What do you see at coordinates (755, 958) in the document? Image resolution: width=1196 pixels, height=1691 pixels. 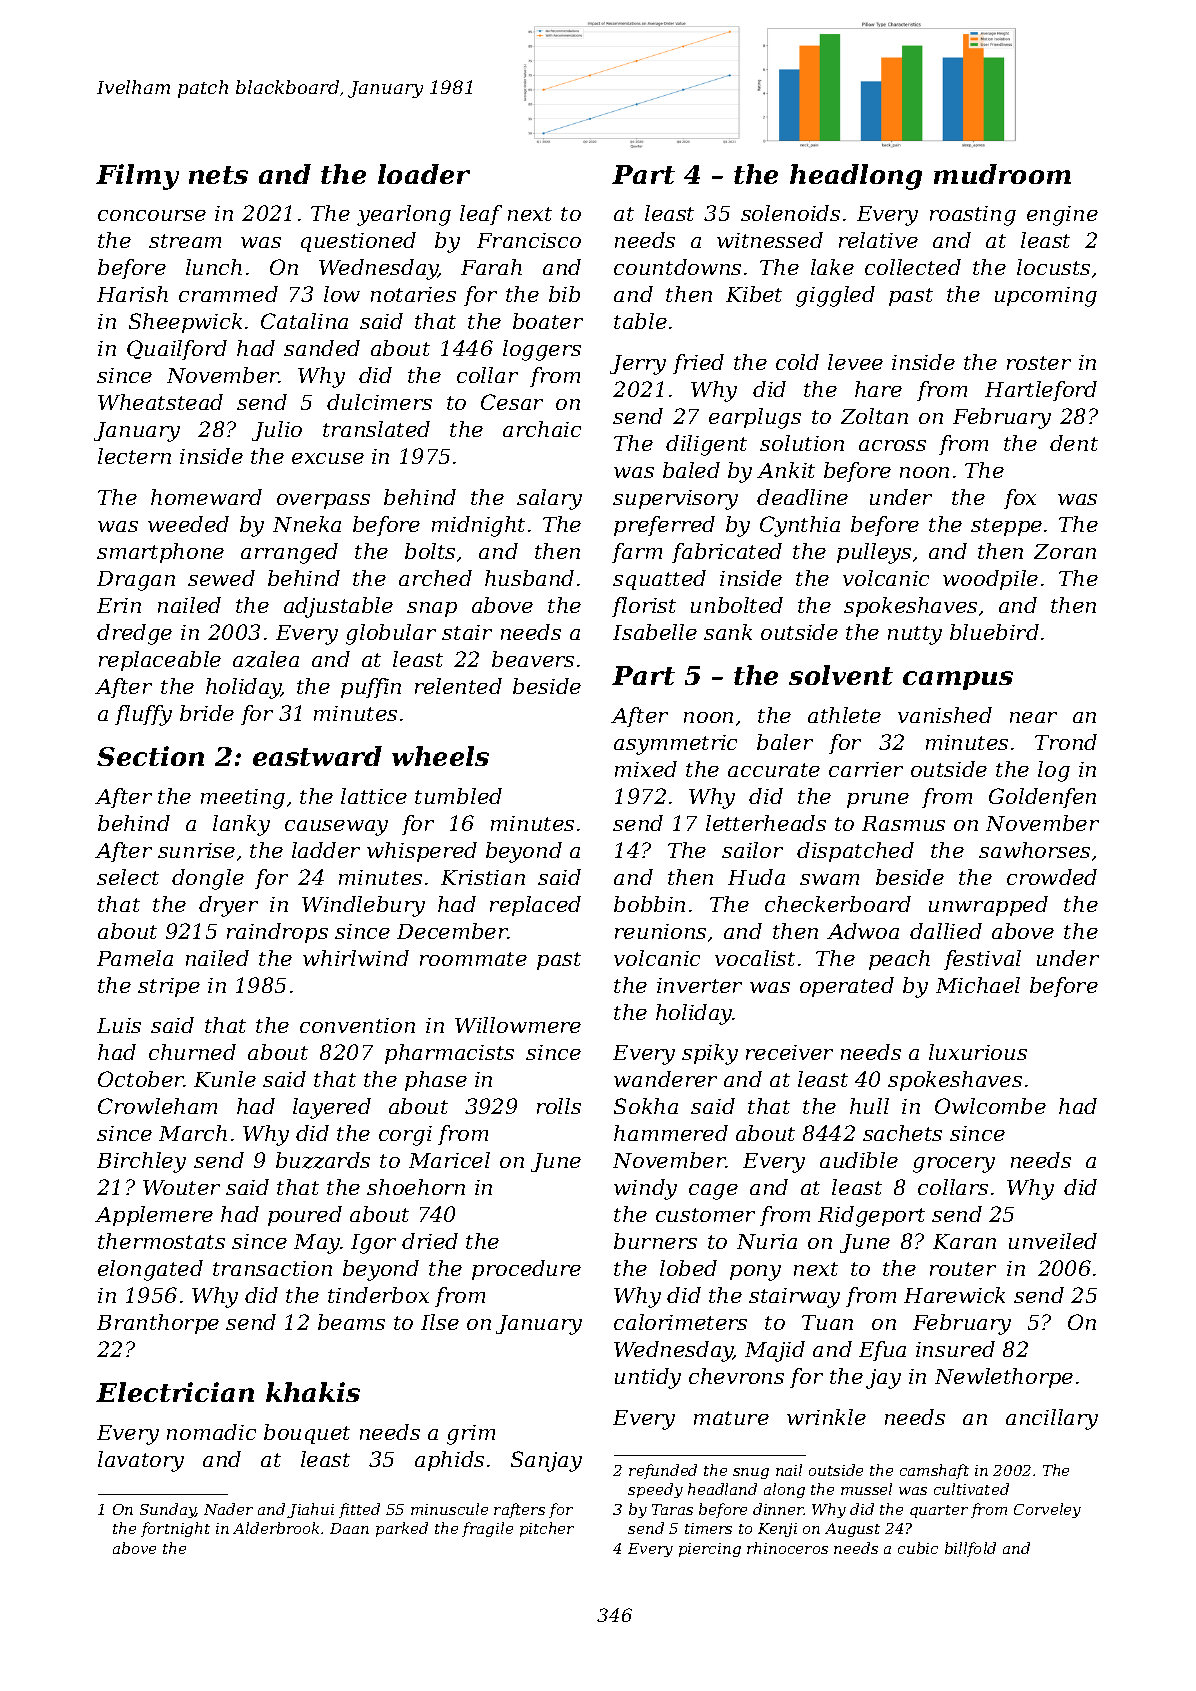 I see `vocalist` at bounding box center [755, 958].
